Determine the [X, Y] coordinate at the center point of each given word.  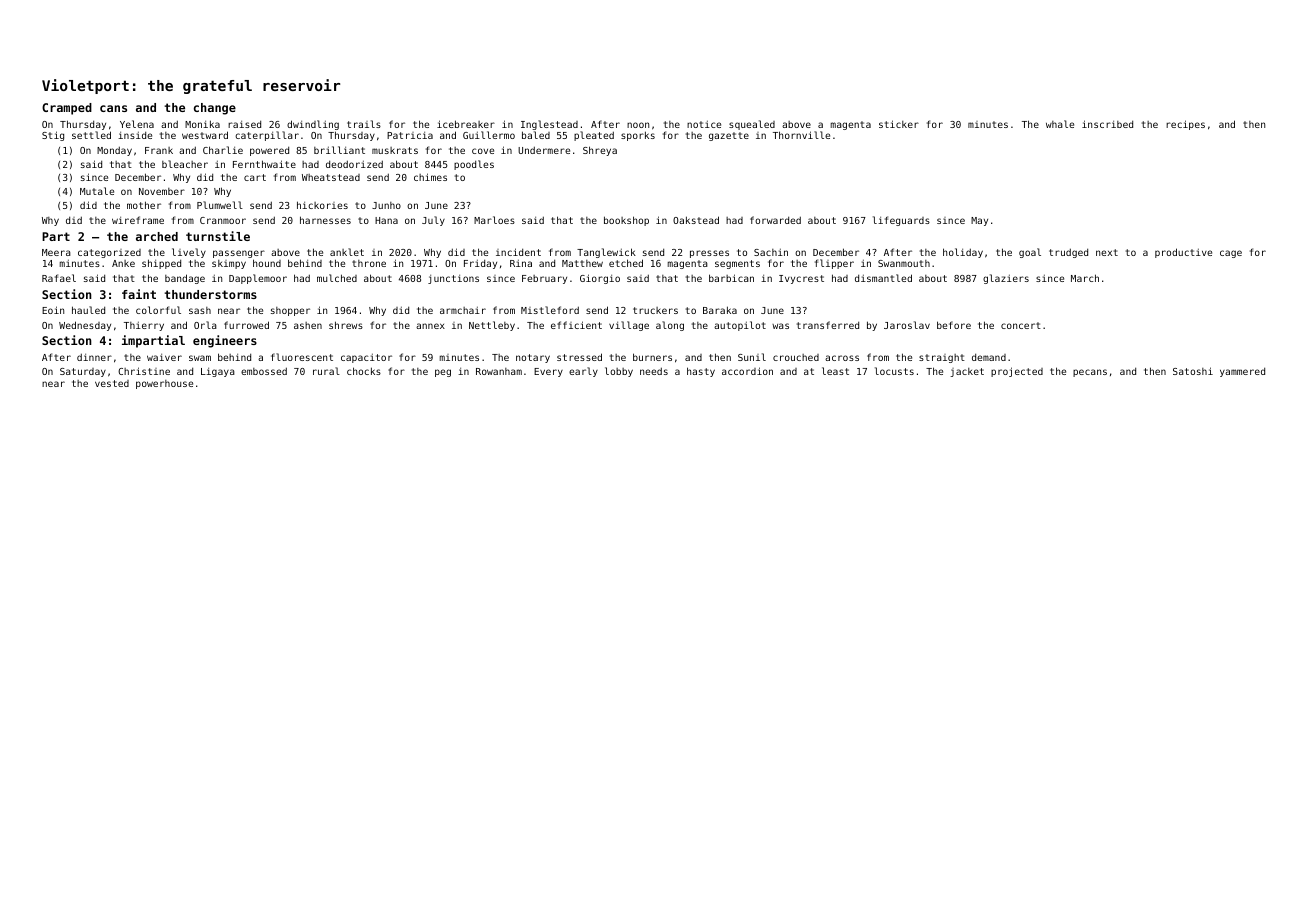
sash [200, 310]
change [215, 109]
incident [518, 252]
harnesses [325, 220]
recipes [1185, 125]
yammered [1242, 372]
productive [1183, 253]
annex [430, 326]
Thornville [801, 135]
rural [326, 371]
